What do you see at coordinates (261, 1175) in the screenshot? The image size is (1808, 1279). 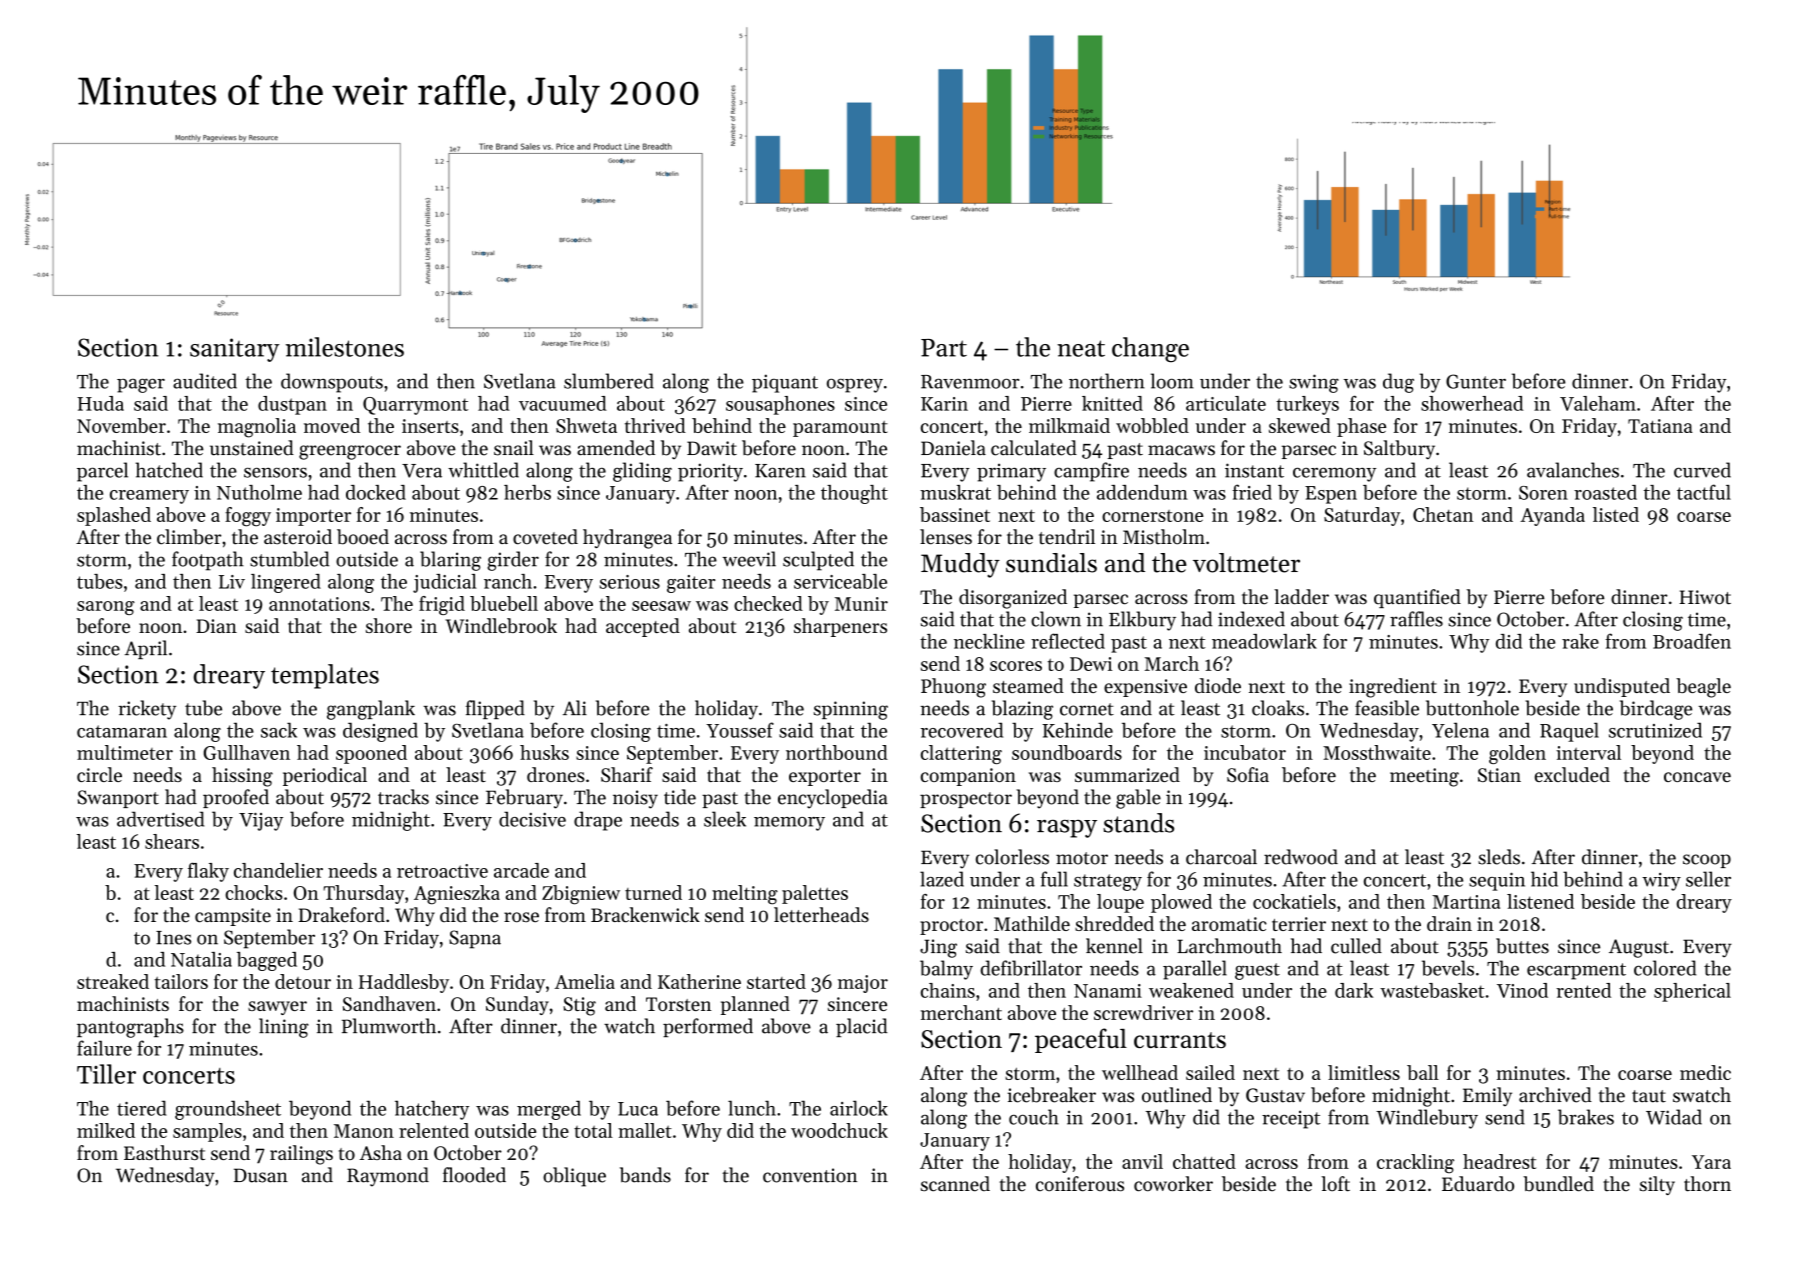 I see `Dusan` at bounding box center [261, 1175].
